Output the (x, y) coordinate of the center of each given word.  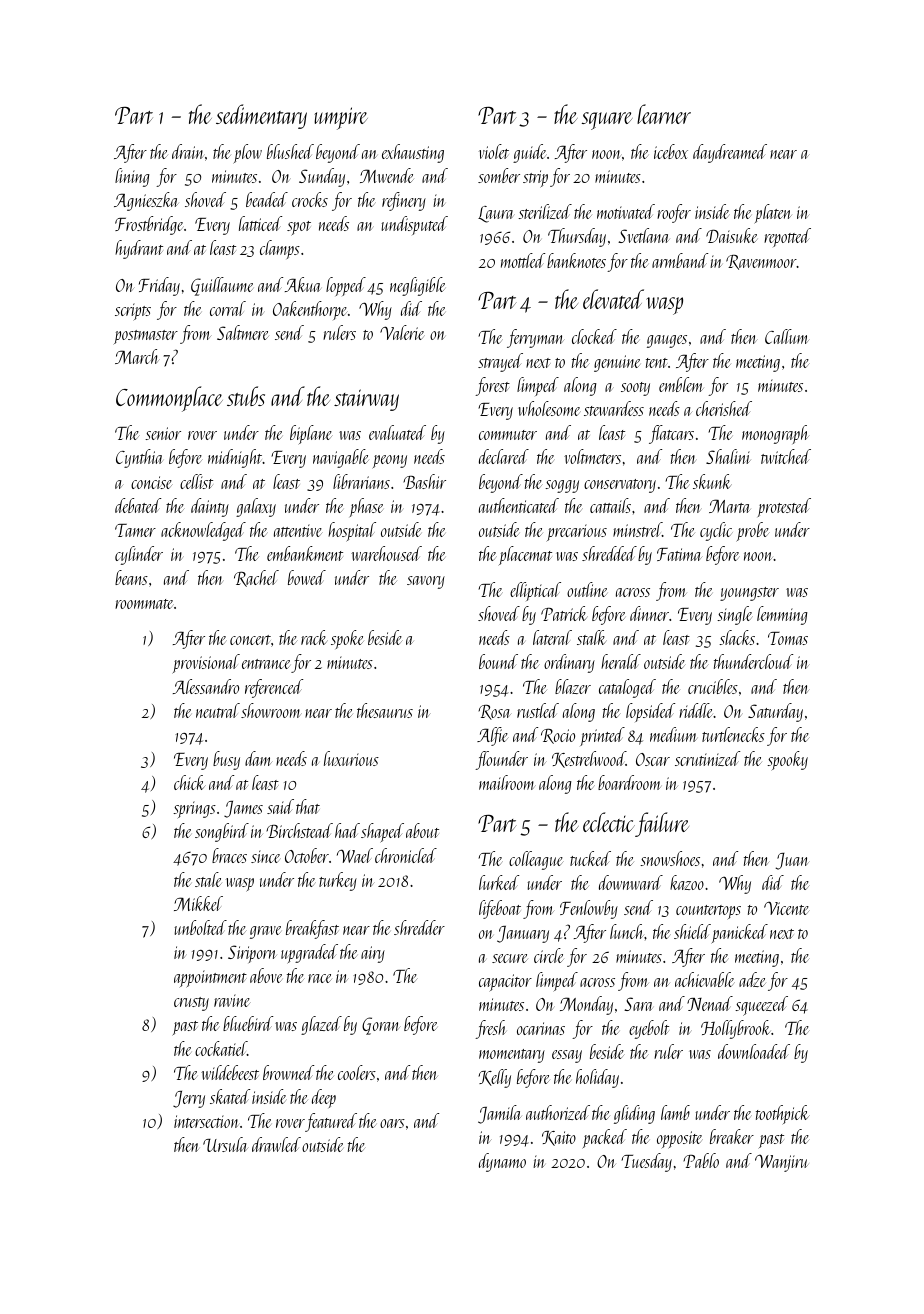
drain (188, 151)
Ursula (225, 1144)
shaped (382, 833)
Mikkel (198, 903)
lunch (627, 931)
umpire (341, 118)
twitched (786, 456)
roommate (144, 604)
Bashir (424, 481)
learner (664, 114)
